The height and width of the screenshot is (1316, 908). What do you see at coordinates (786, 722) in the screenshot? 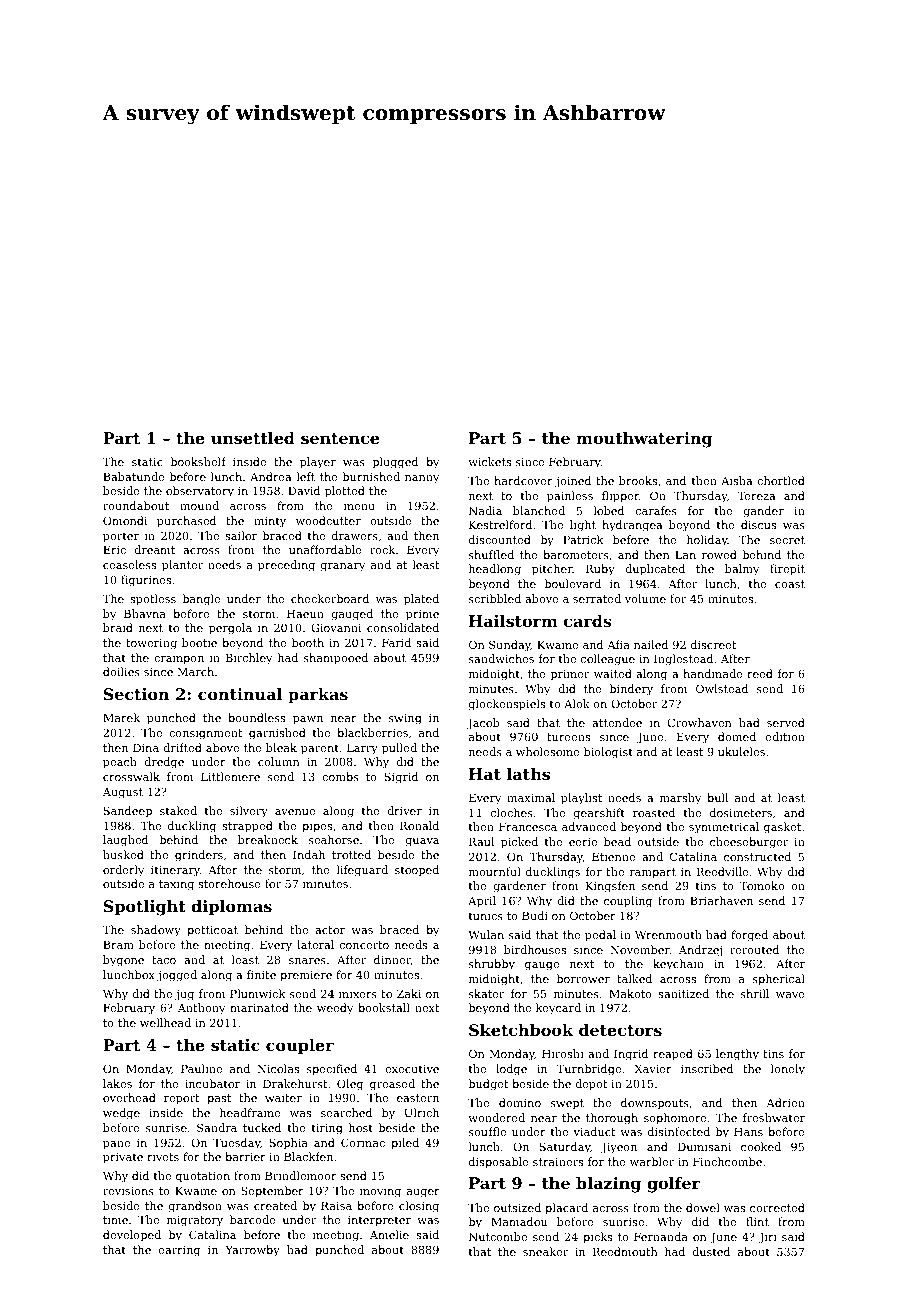
I see `served` at bounding box center [786, 722].
